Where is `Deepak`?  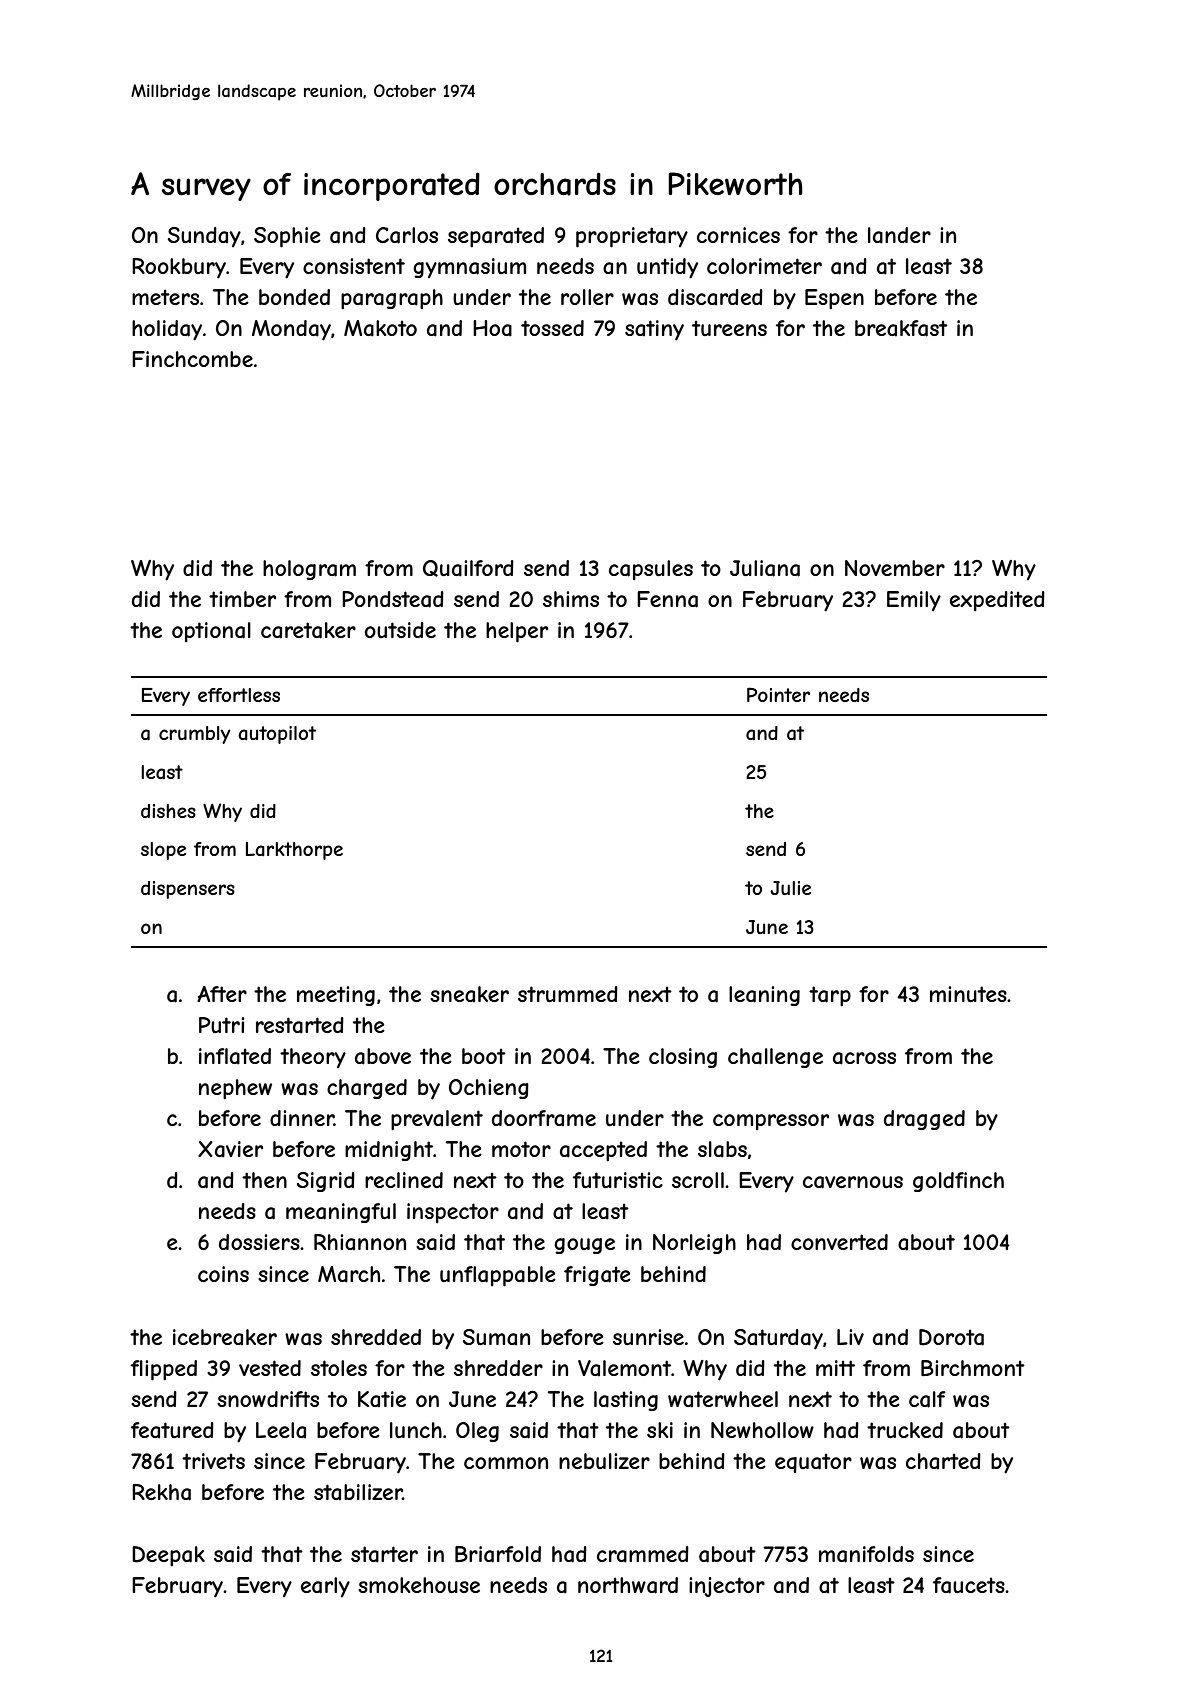
Deepak is located at coordinates (168, 1556).
